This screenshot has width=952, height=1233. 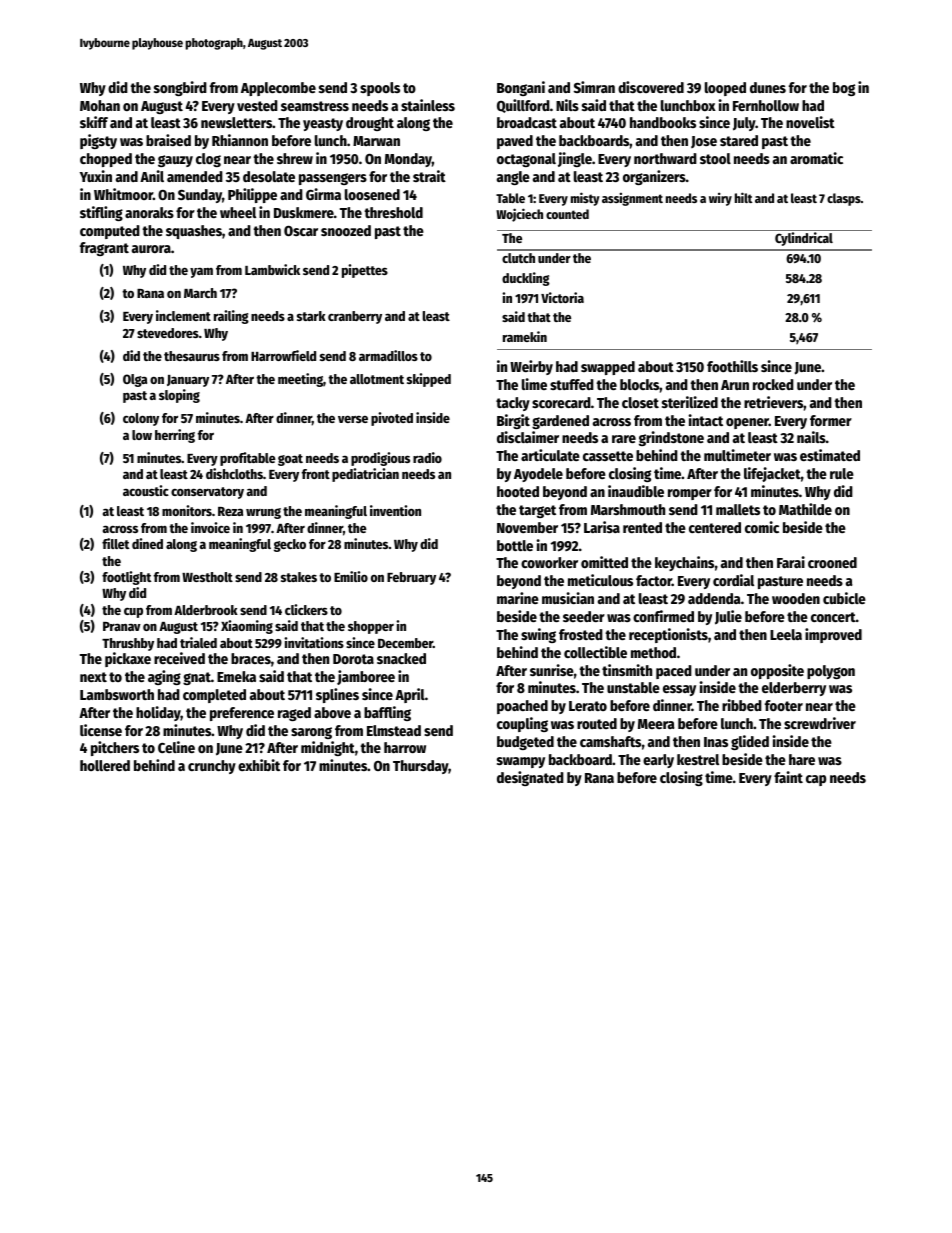 What do you see at coordinates (192, 356) in the screenshot?
I see `thesaurus` at bounding box center [192, 356].
